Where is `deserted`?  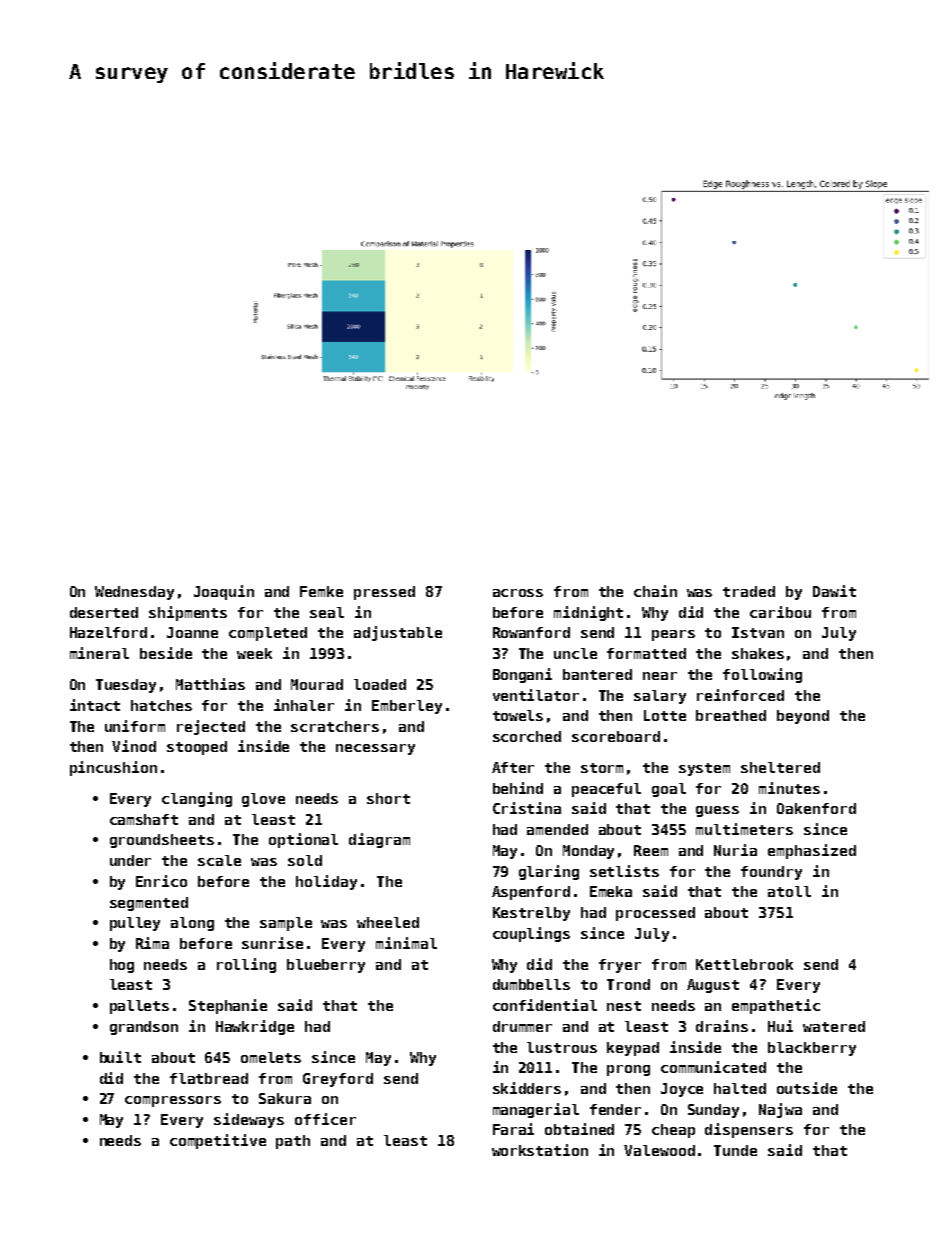
deserted is located at coordinates (104, 612).
